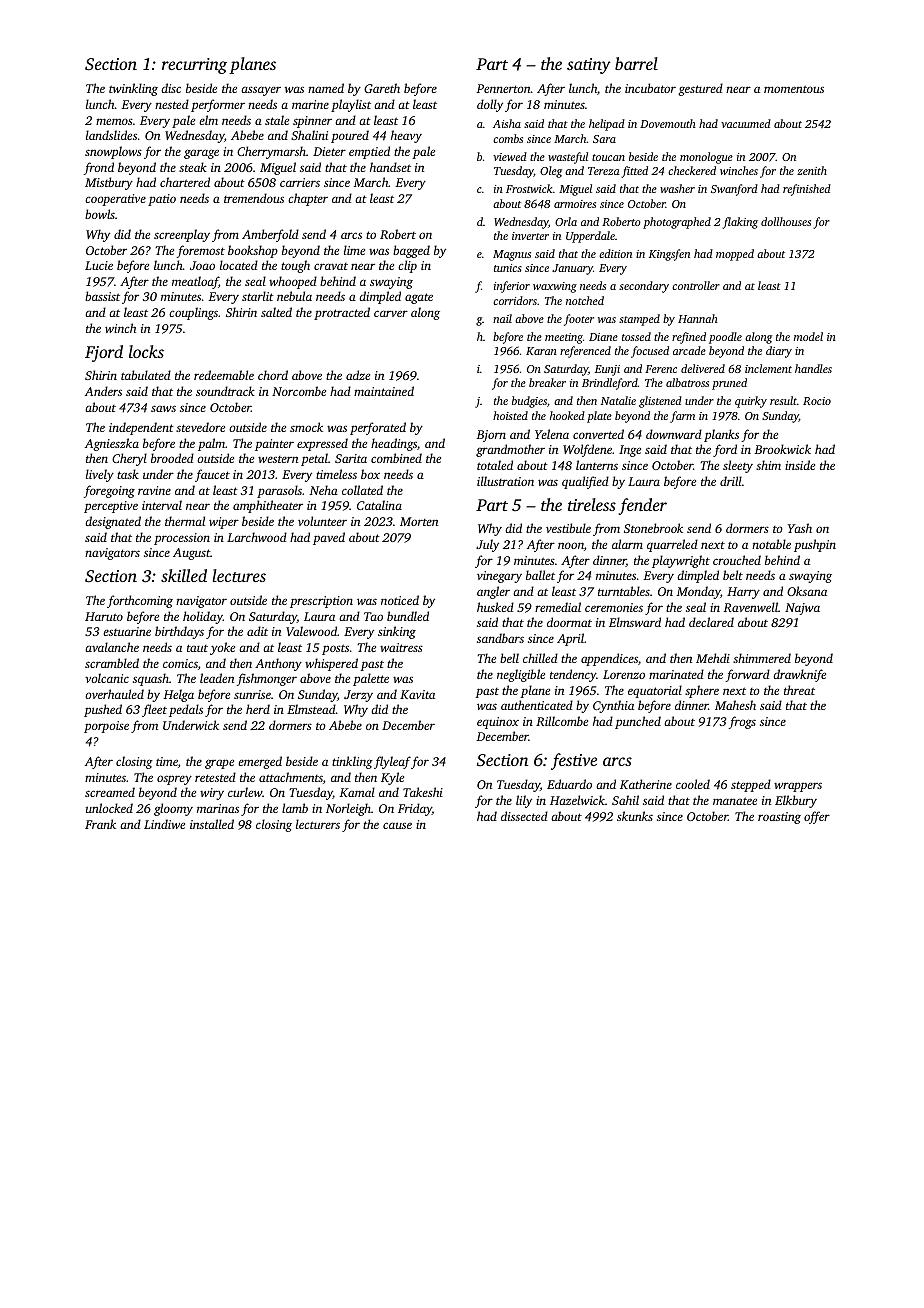 Image resolution: width=924 pixels, height=1308 pixels. Describe the element at coordinates (510, 415) in the document. I see `hoisted` at that location.
